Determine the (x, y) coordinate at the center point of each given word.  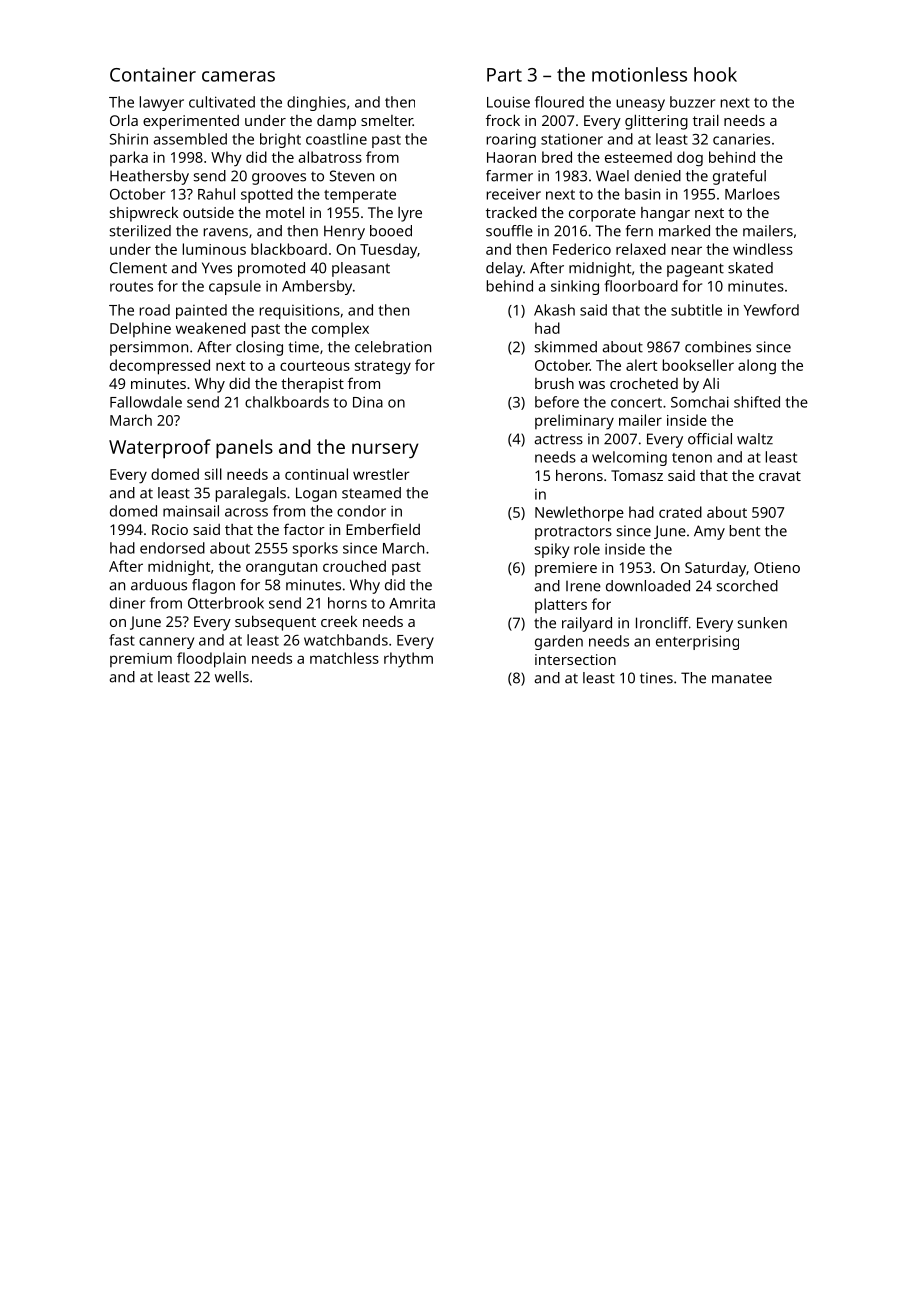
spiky (552, 550)
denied (657, 176)
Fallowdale (146, 402)
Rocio (170, 529)
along (757, 367)
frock (503, 120)
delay (504, 269)
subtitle (696, 310)
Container (153, 74)
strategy (383, 368)
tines (656, 678)
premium (141, 660)
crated (680, 512)
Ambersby (317, 287)
